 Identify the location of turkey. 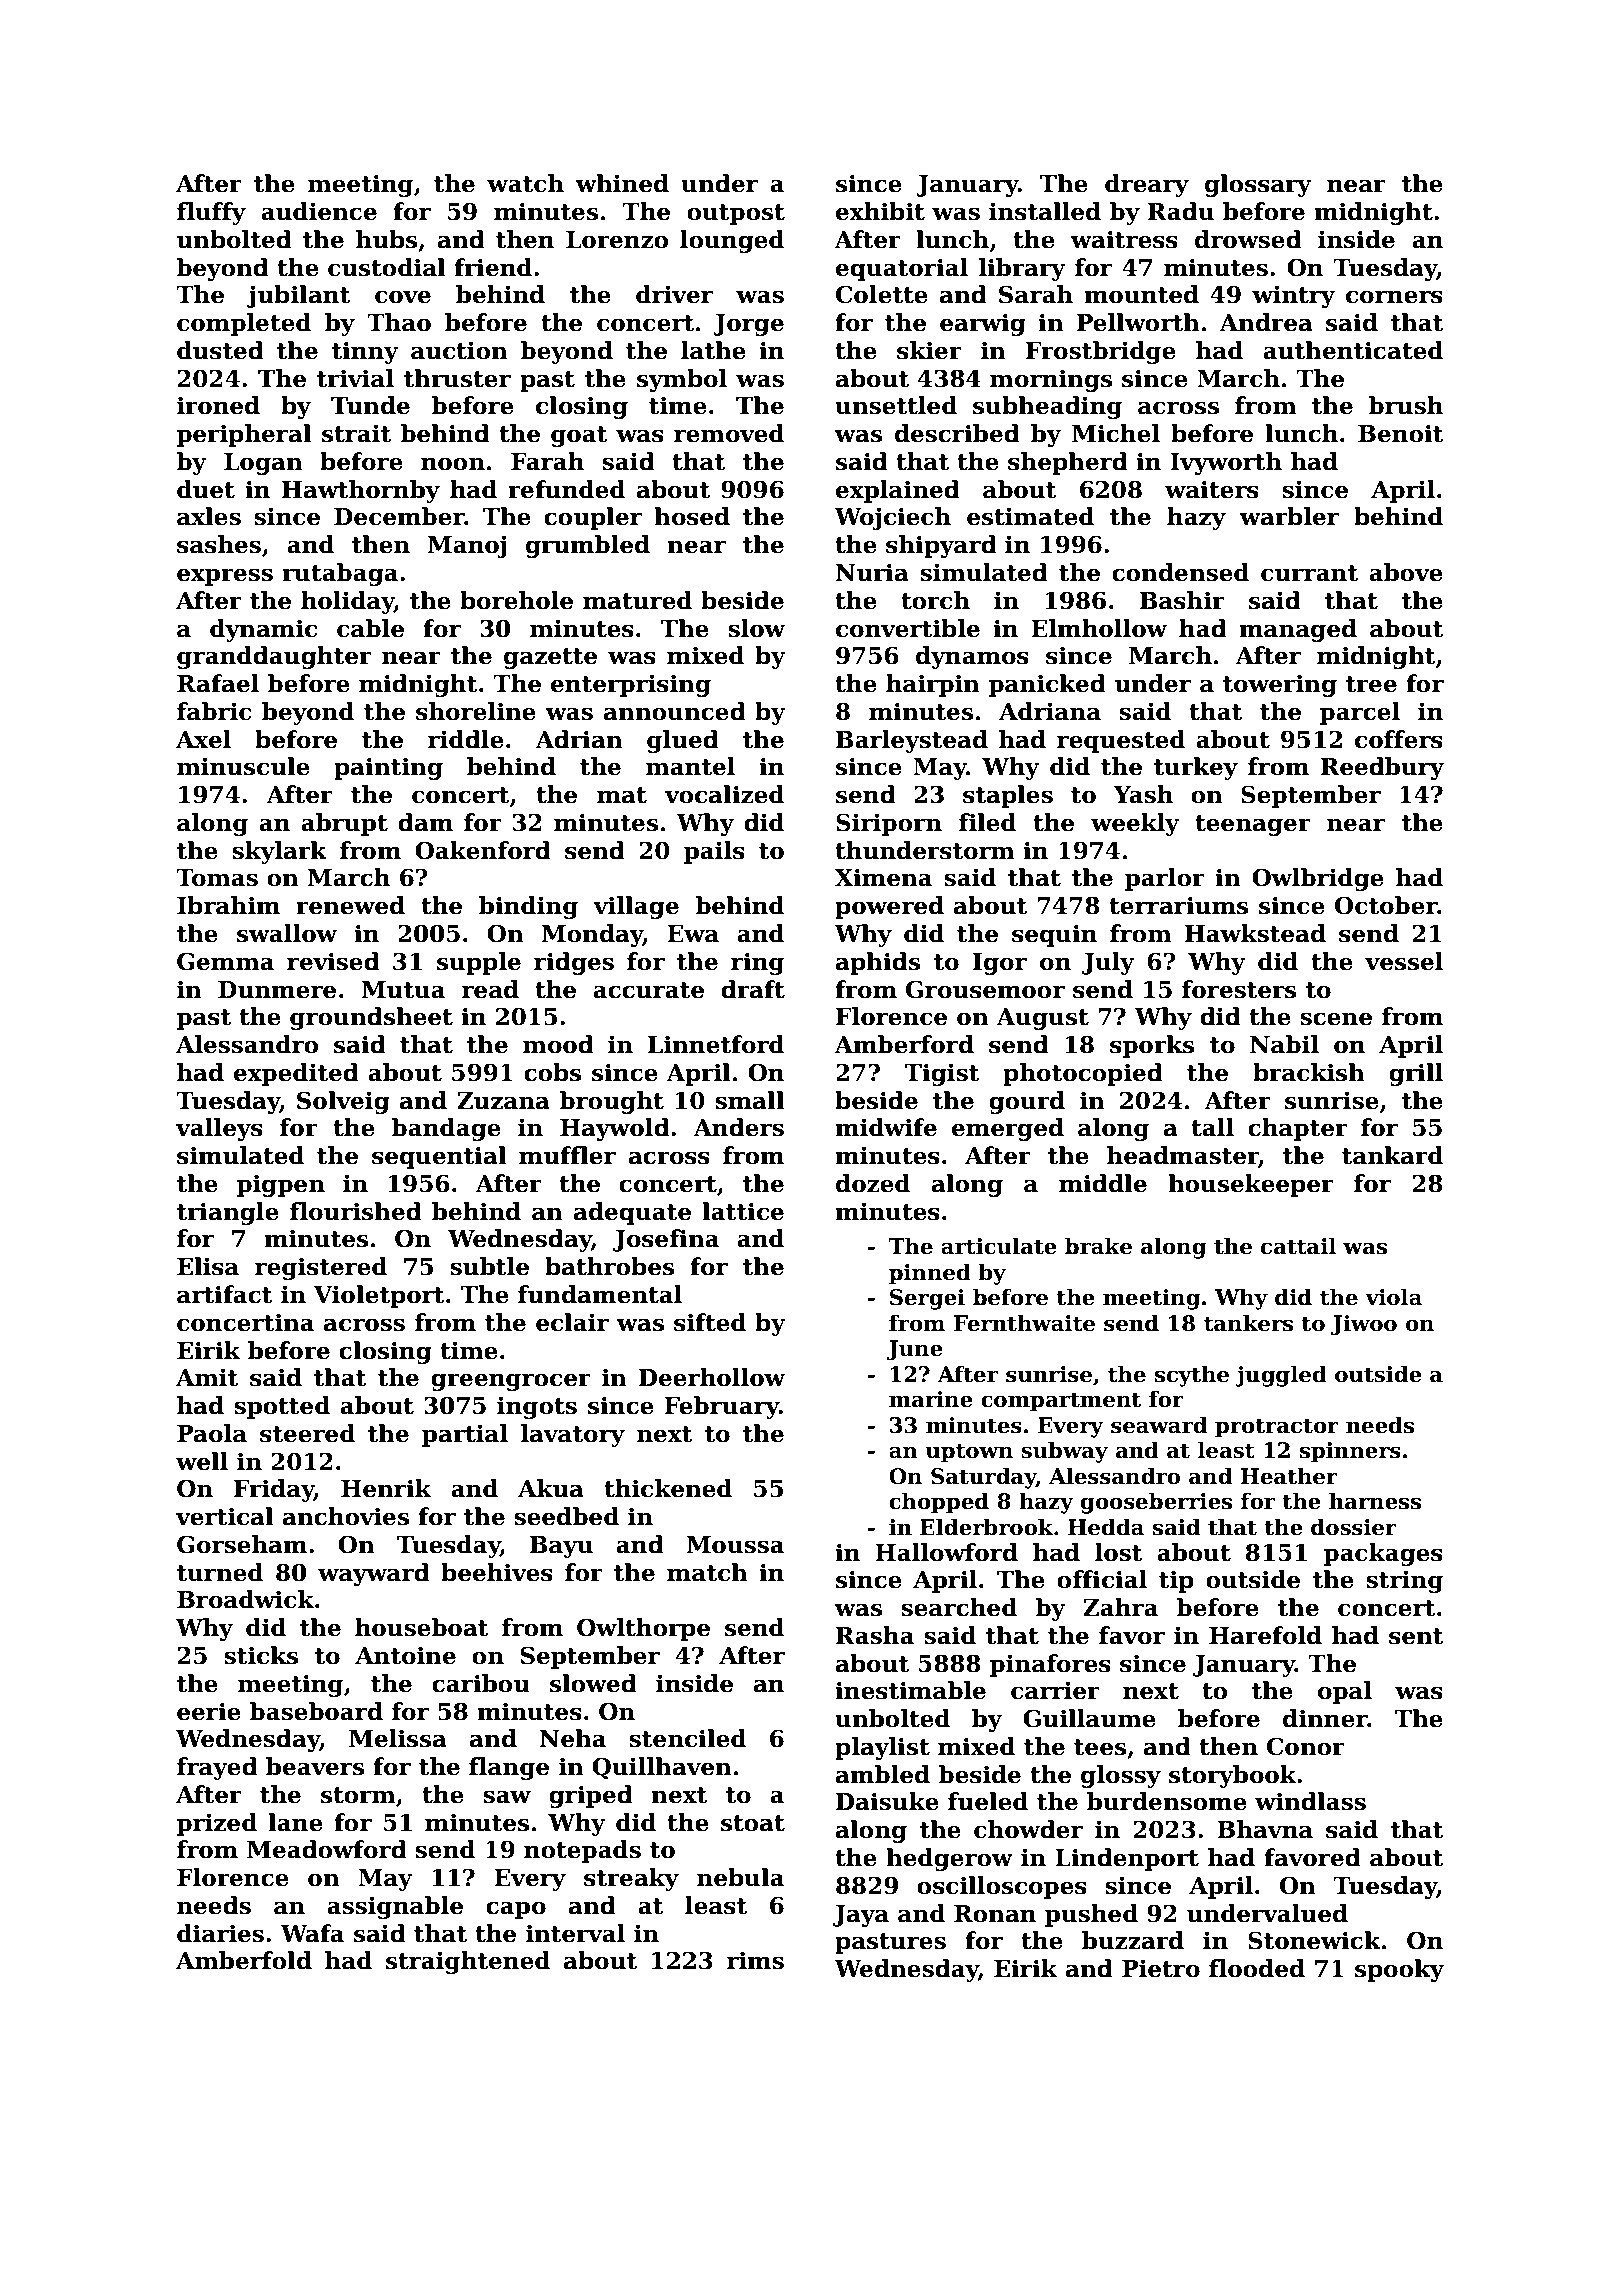
(1196, 768).
